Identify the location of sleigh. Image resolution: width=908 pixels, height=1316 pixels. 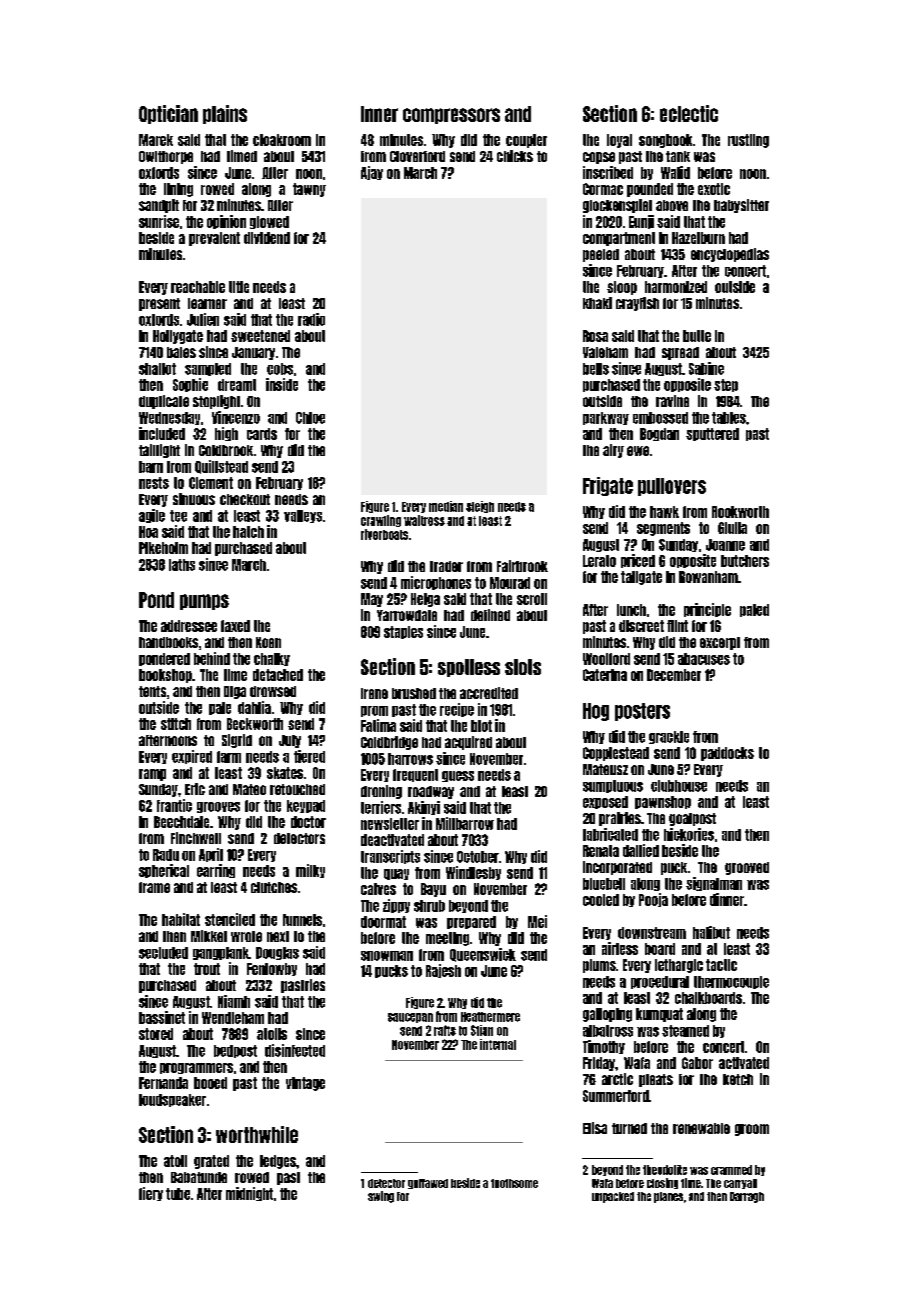
(480, 507).
